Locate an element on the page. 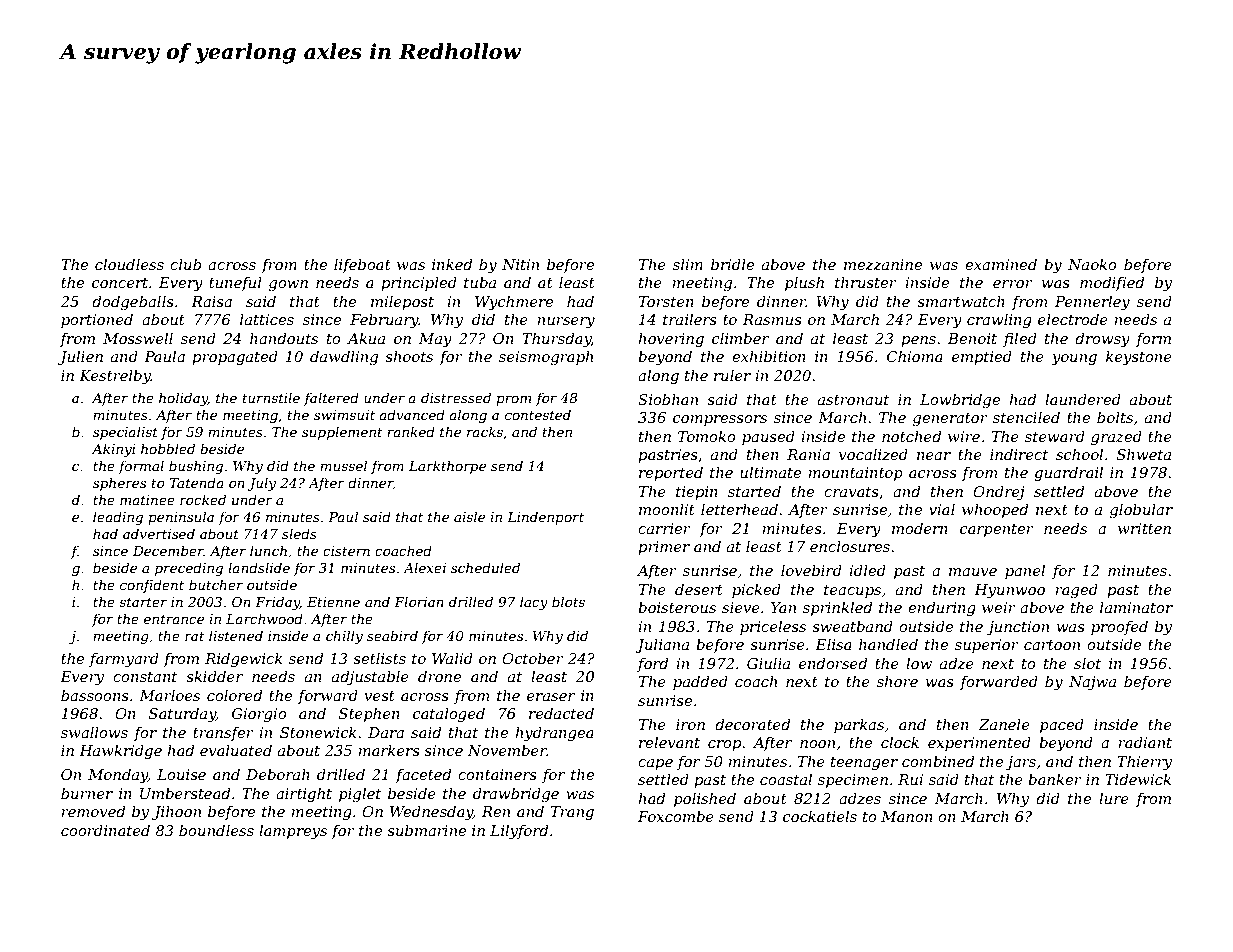  Kestrelby is located at coordinates (115, 377).
